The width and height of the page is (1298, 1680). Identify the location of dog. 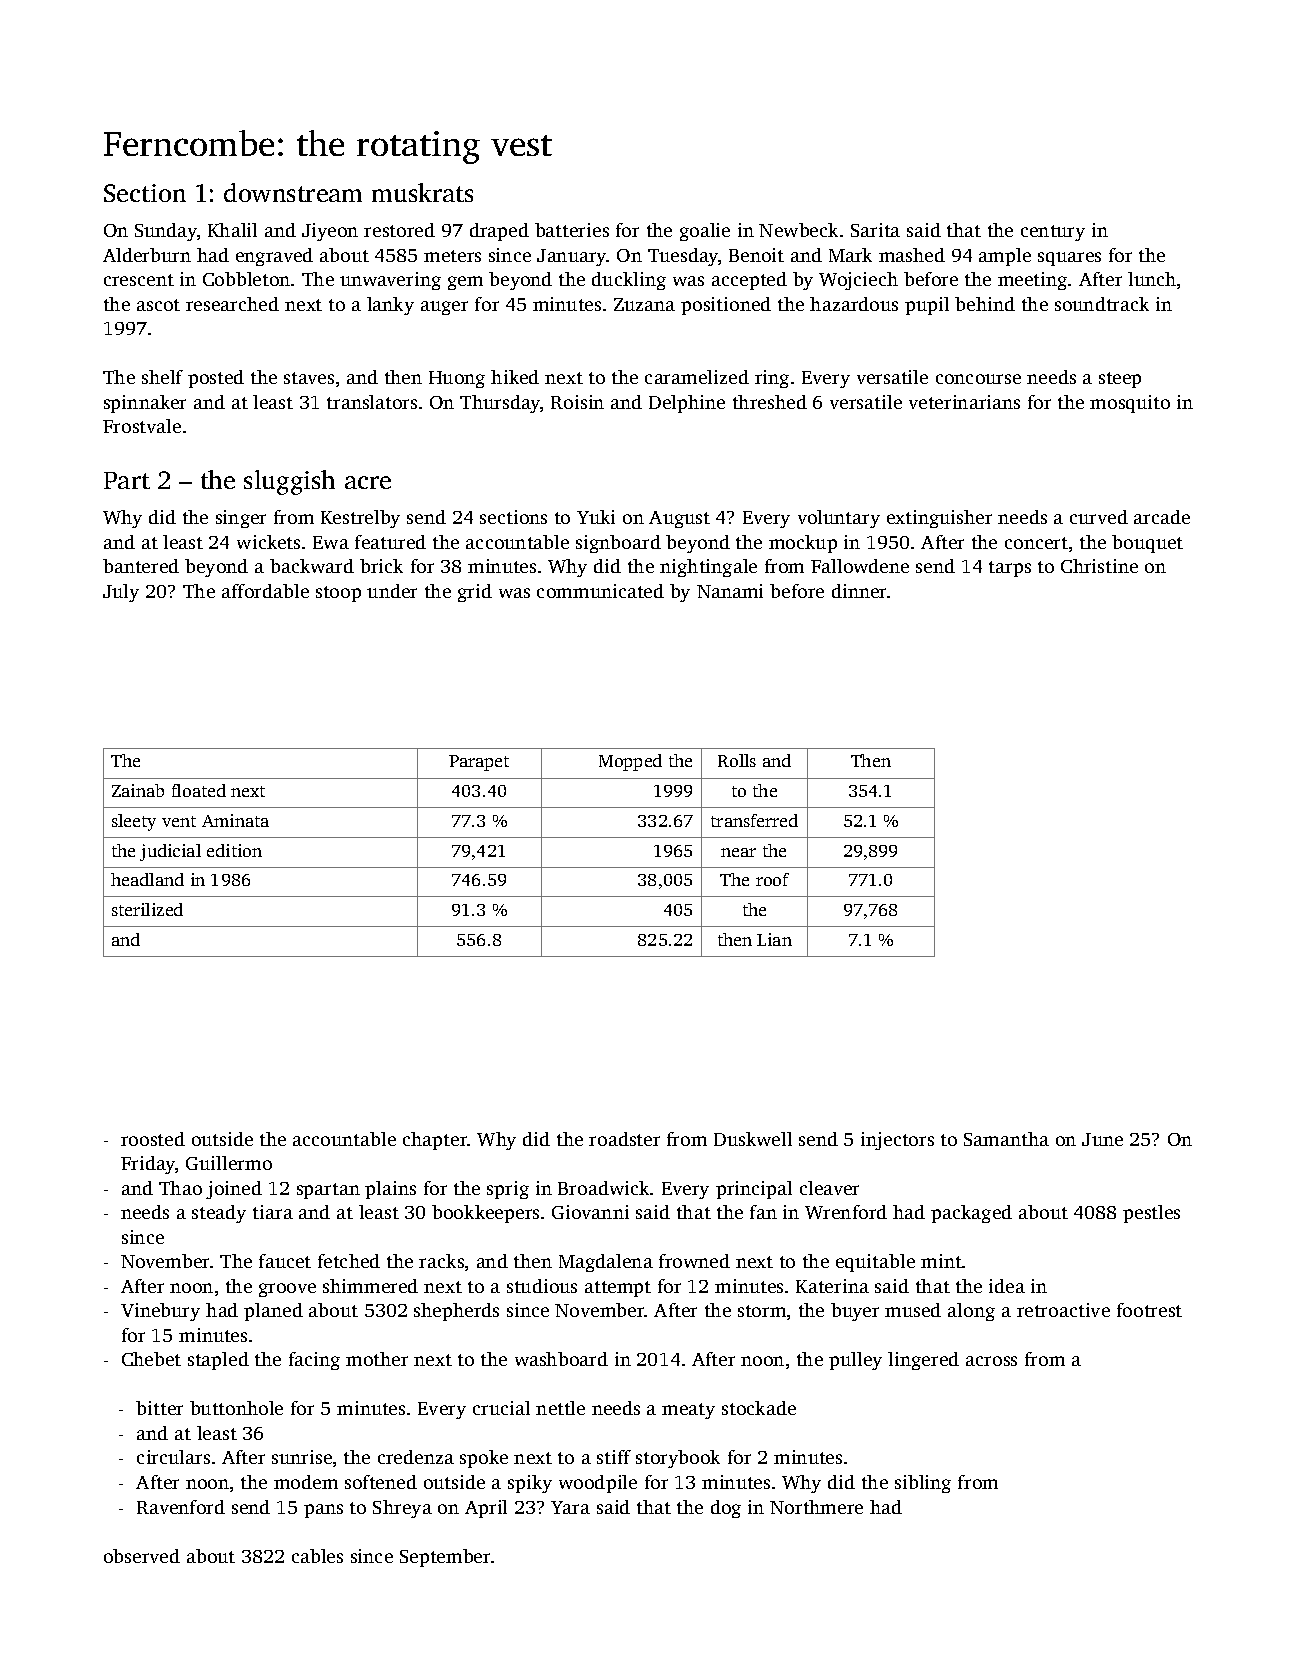
(726, 1509).
